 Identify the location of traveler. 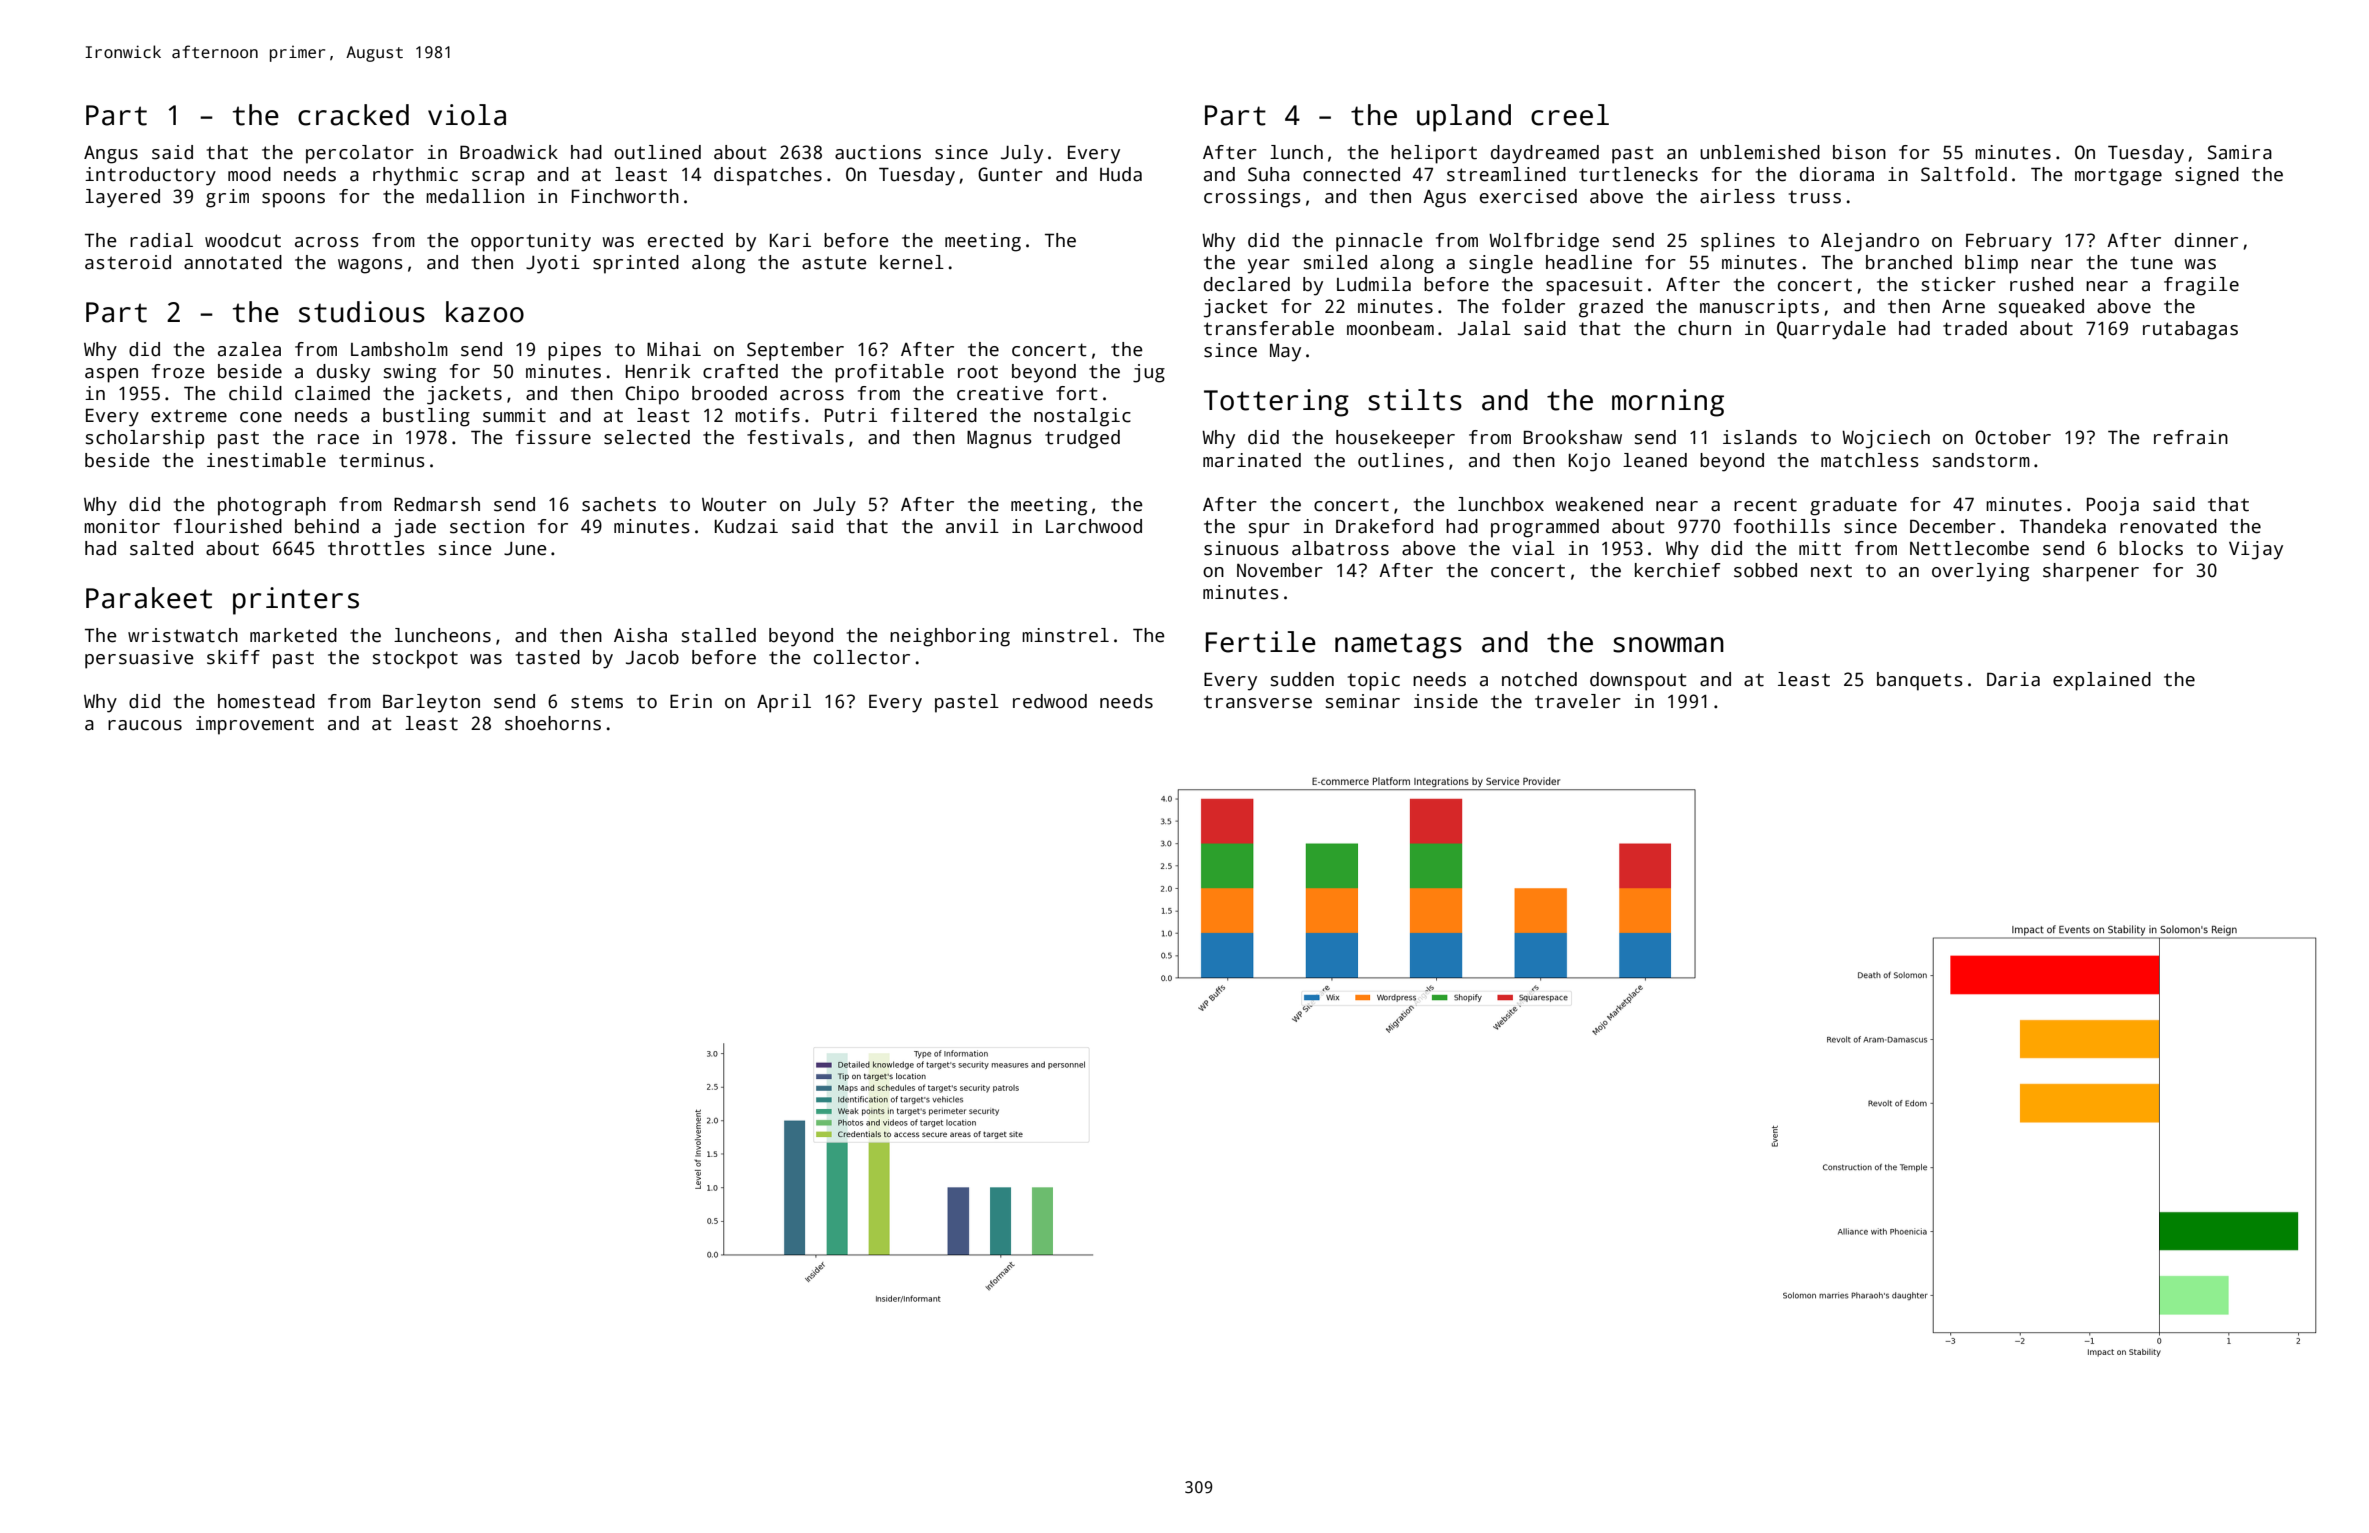
(1578, 701).
